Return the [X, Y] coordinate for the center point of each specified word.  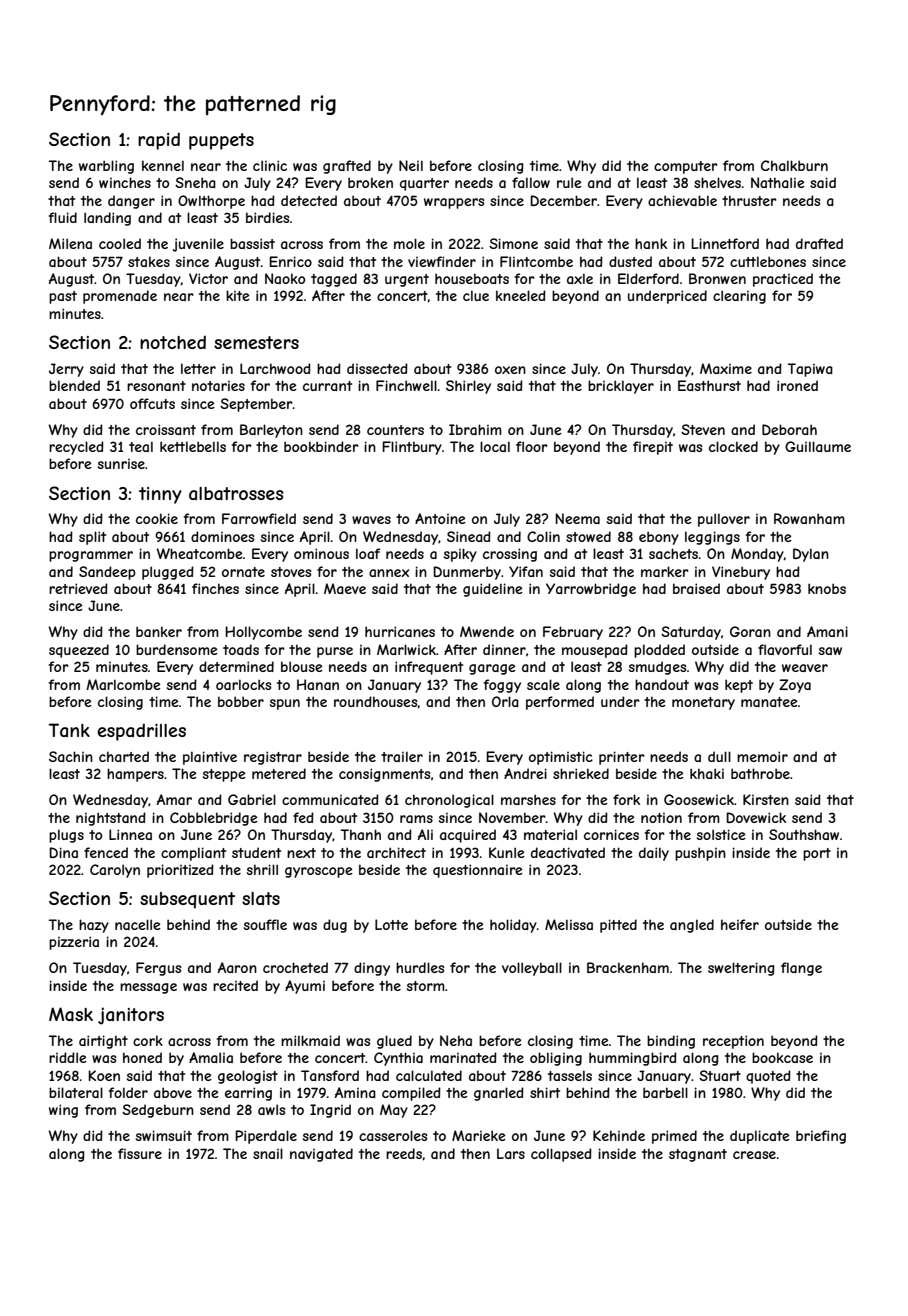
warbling [106, 167]
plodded [659, 651]
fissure [140, 1153]
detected [309, 200]
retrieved [78, 588]
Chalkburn [794, 165]
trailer [402, 756]
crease [754, 1155]
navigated [321, 1155]
